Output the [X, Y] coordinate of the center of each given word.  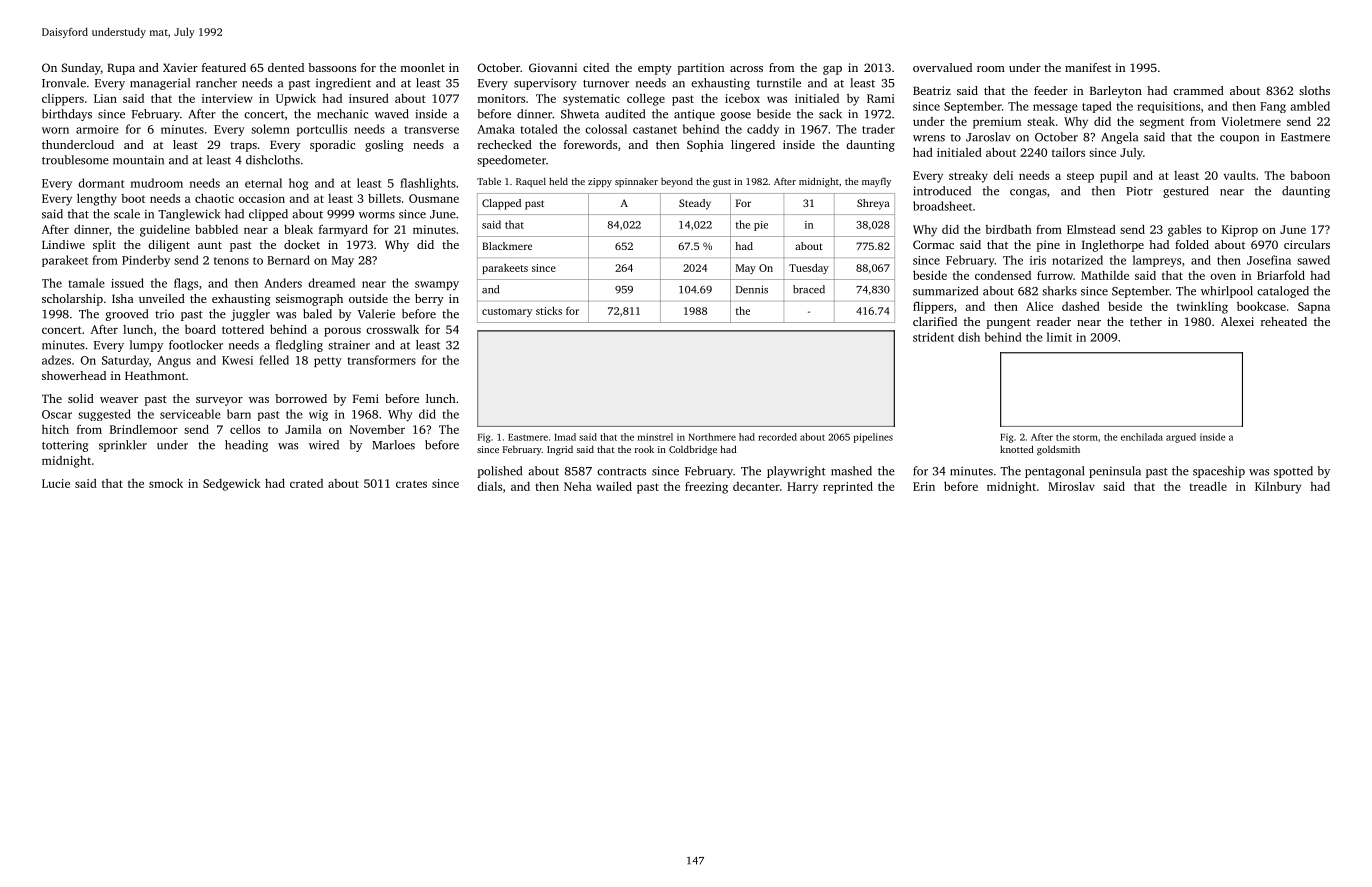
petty [328, 362]
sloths [1314, 90]
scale [127, 214]
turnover [606, 84]
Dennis [752, 289]
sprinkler [123, 446]
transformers [381, 360]
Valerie [376, 314]
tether [1146, 321]
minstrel [655, 437]
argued [1181, 438]
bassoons [332, 67]
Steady [695, 204]
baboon [1310, 175]
